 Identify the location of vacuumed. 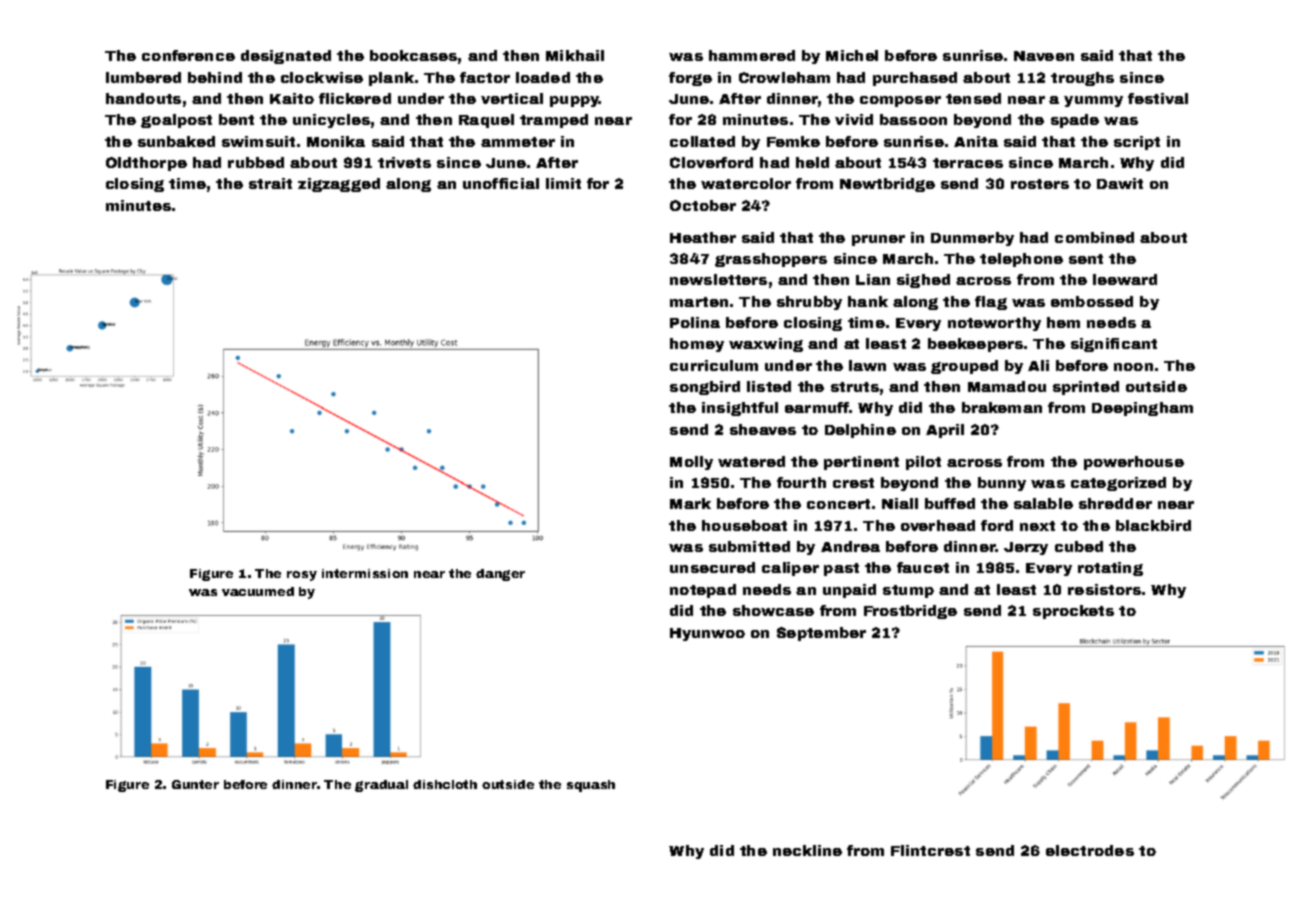
(258, 591).
